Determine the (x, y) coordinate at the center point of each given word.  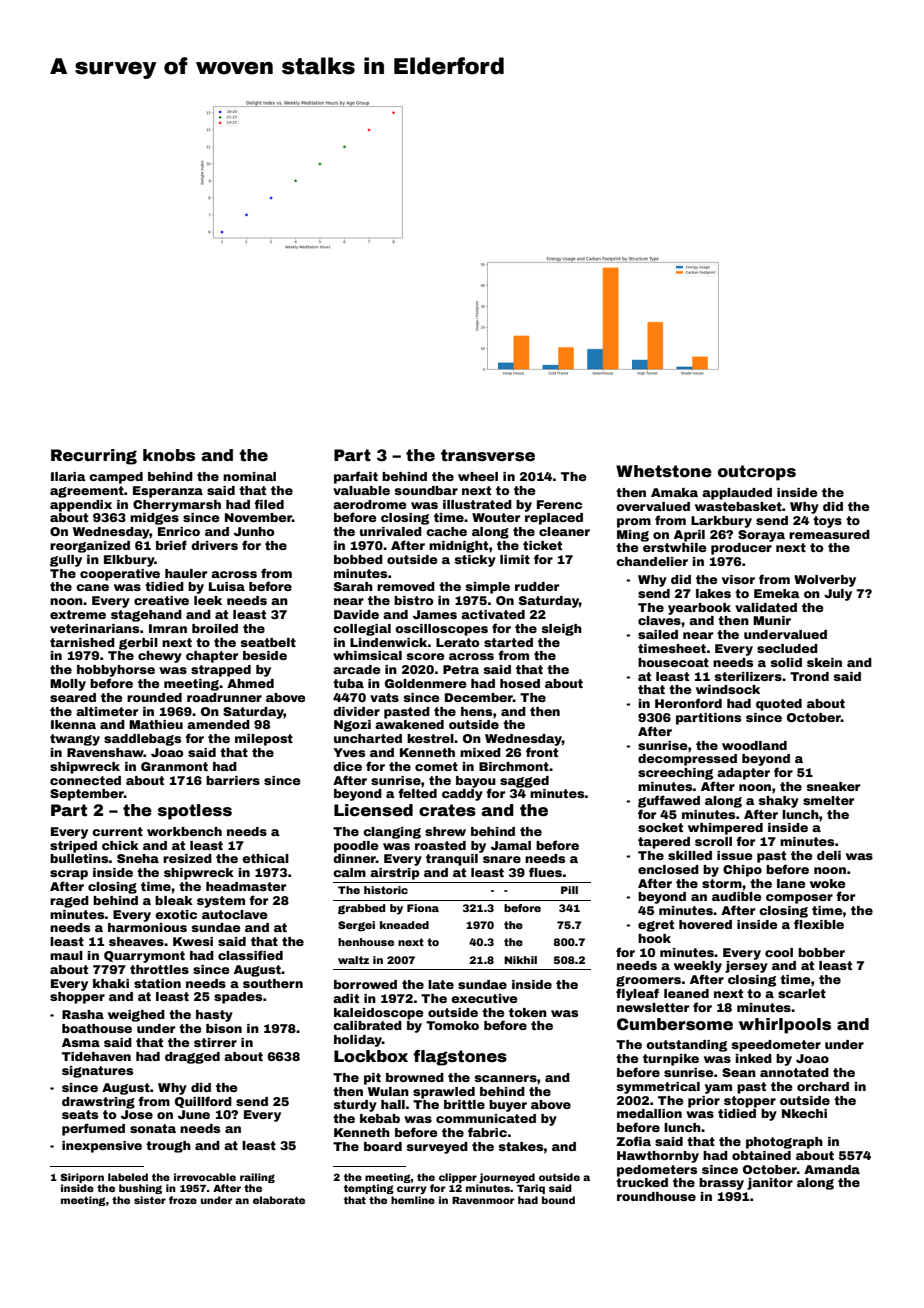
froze (183, 1200)
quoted (779, 705)
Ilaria (68, 476)
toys (827, 522)
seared (73, 697)
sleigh (562, 630)
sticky (475, 561)
